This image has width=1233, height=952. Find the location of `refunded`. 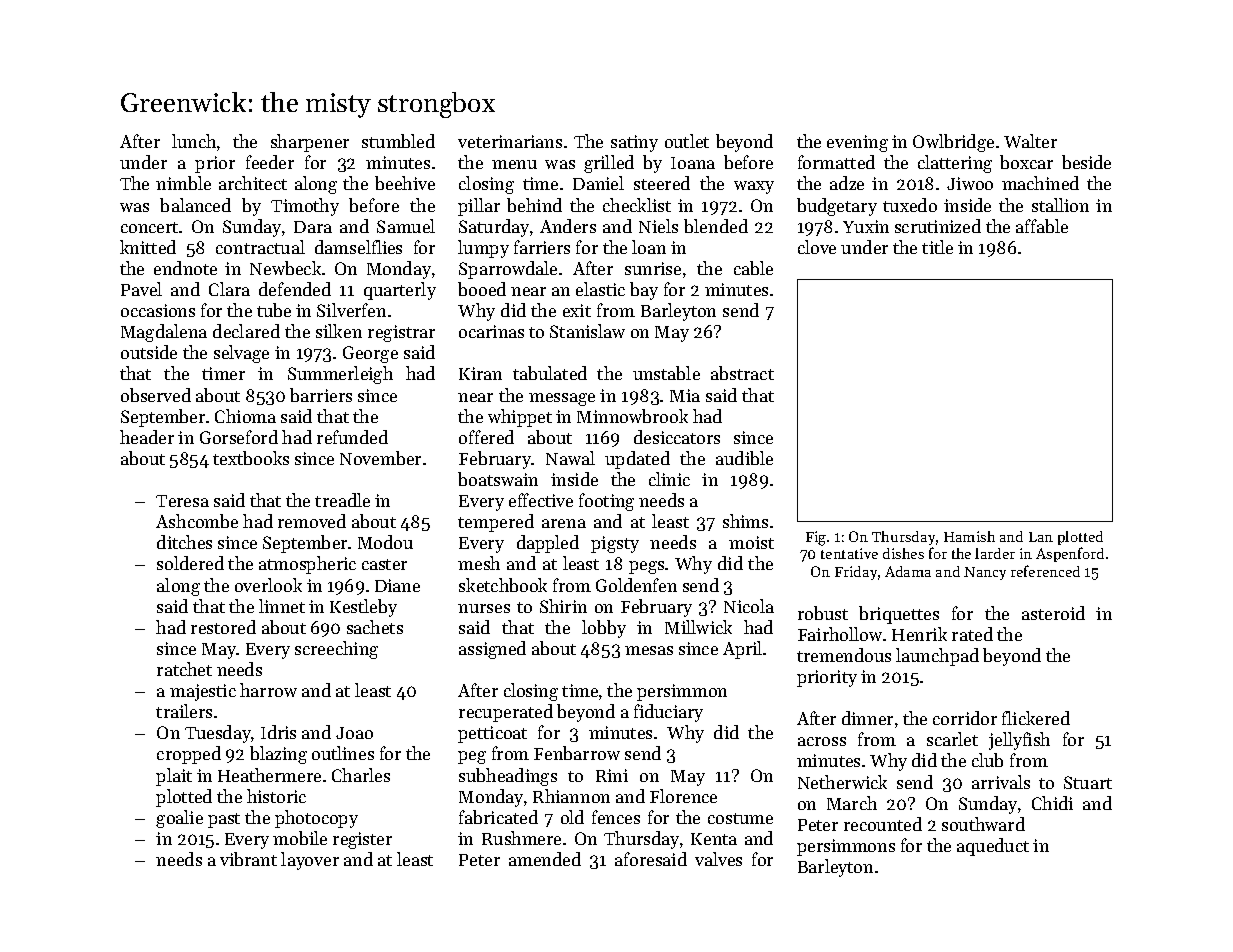

refunded is located at coordinates (352, 437).
